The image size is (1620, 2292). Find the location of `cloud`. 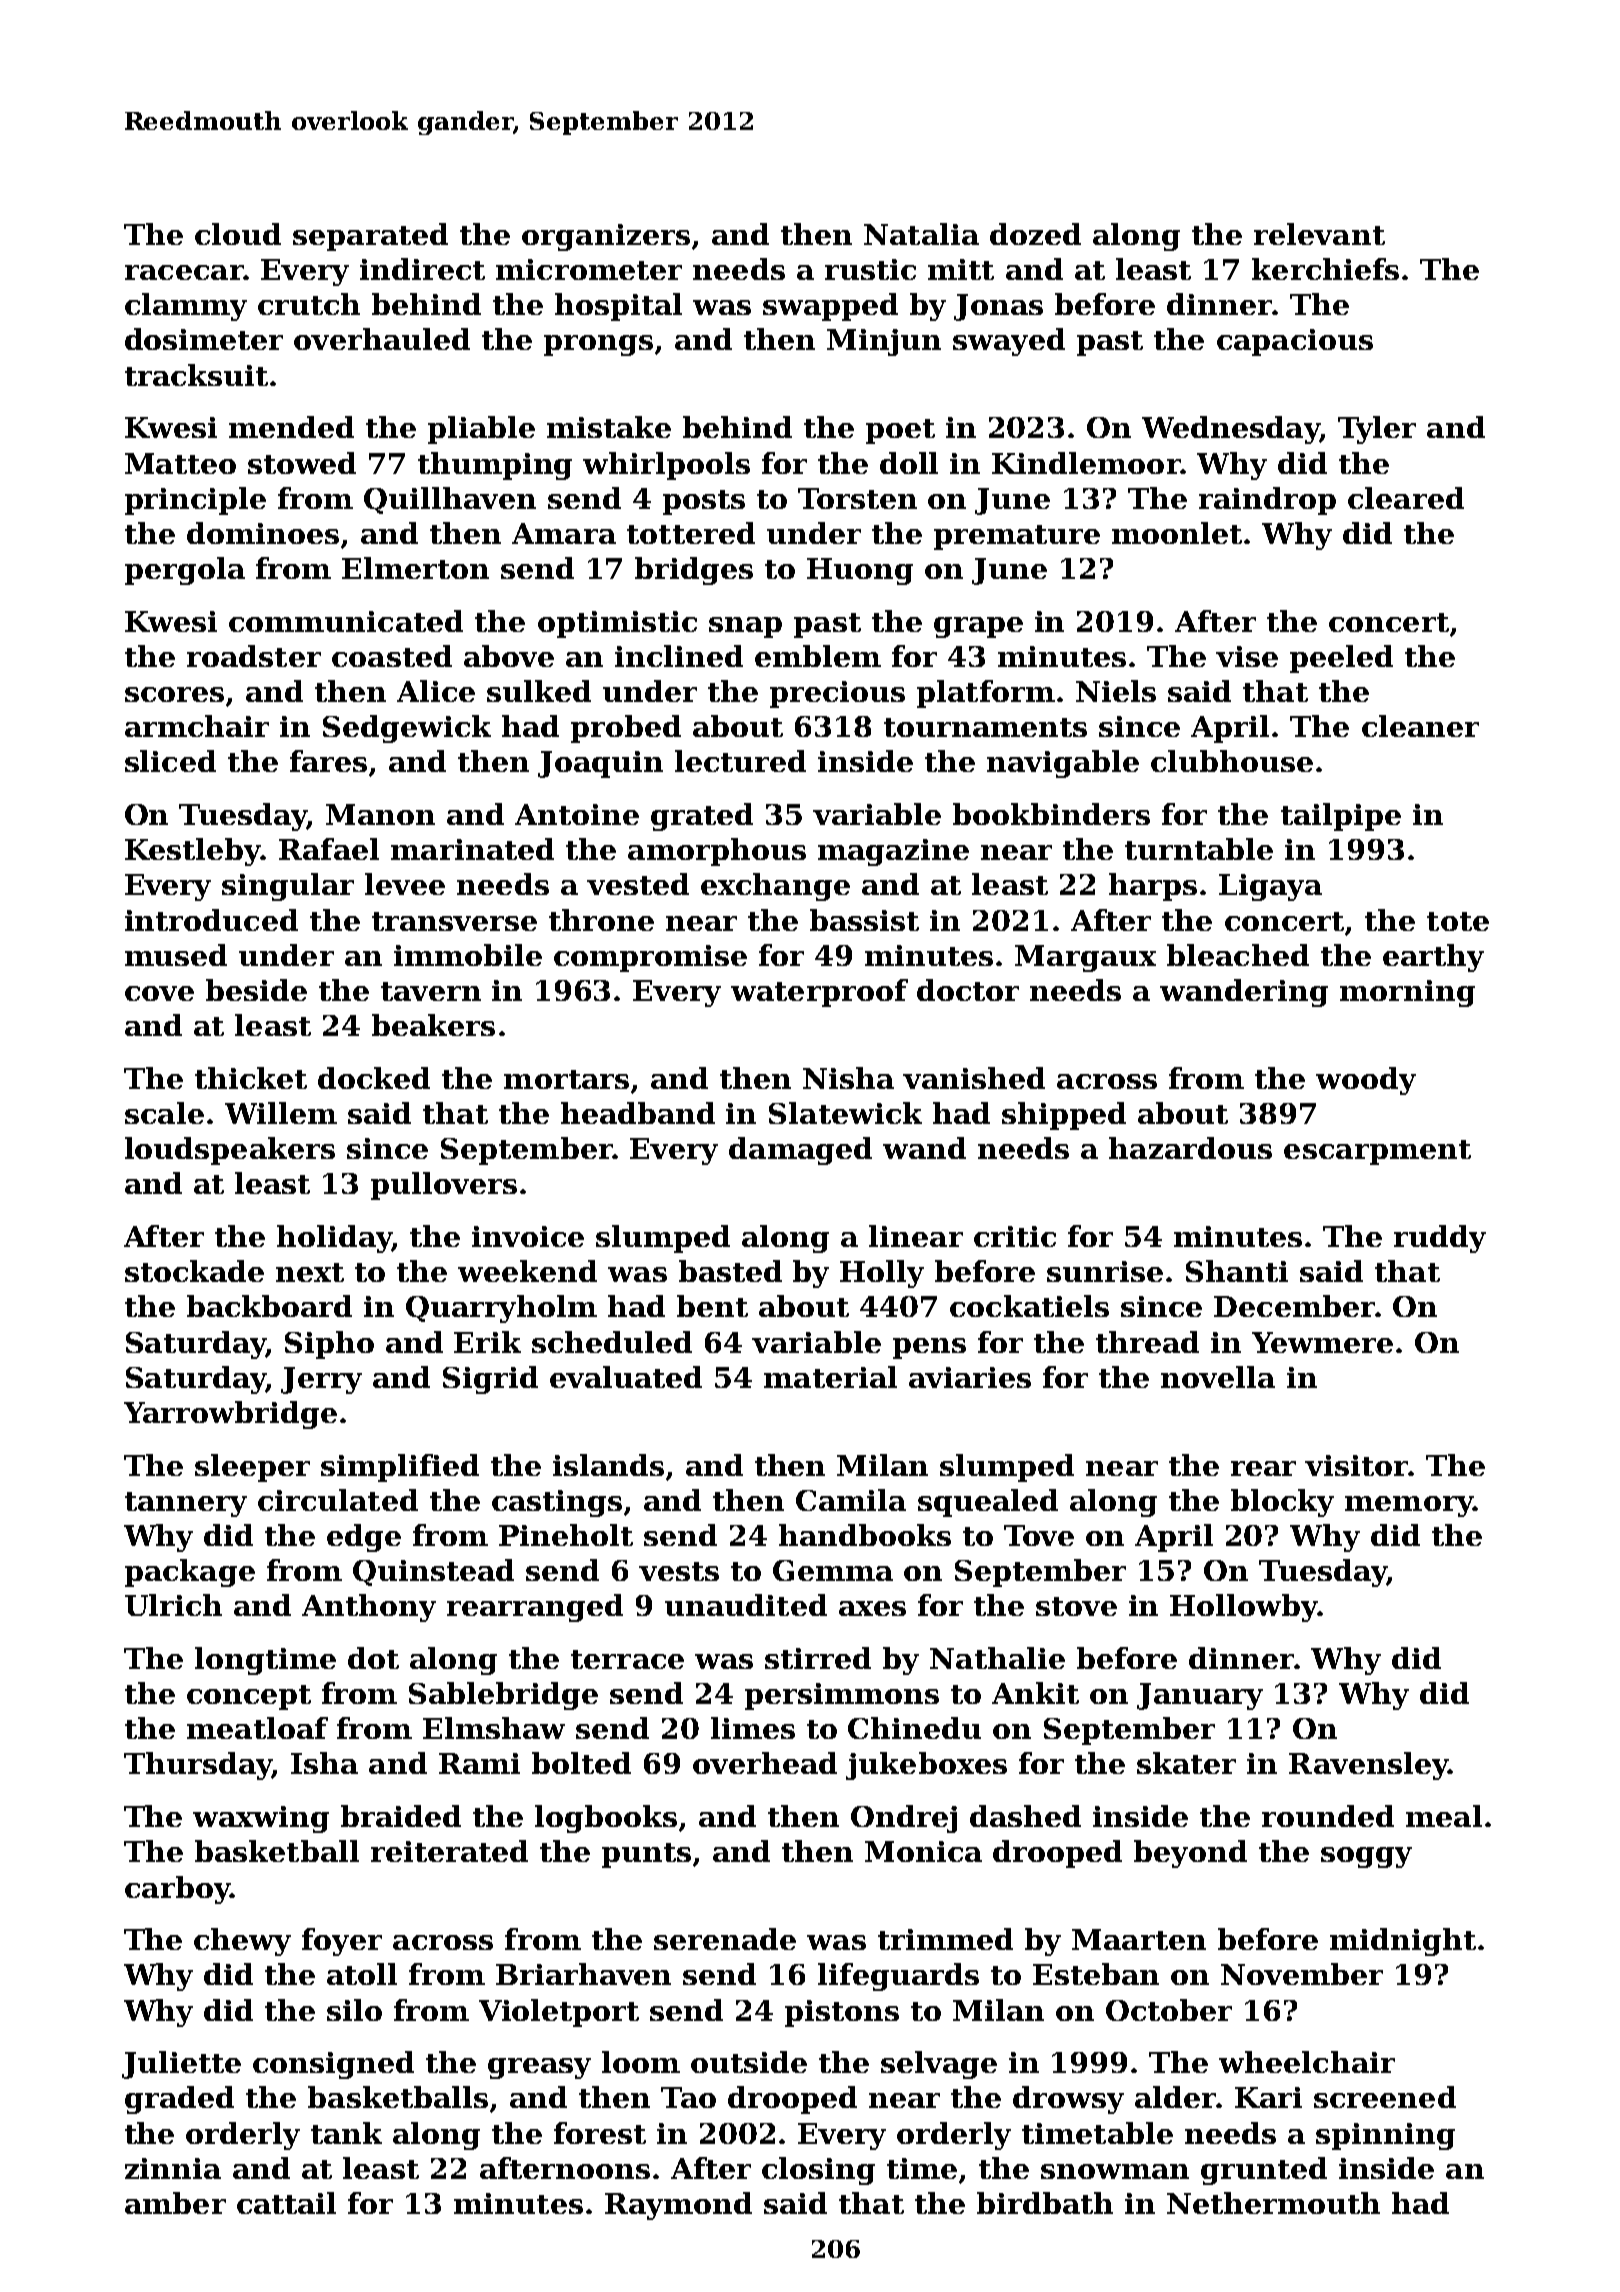

cloud is located at coordinates (238, 234).
